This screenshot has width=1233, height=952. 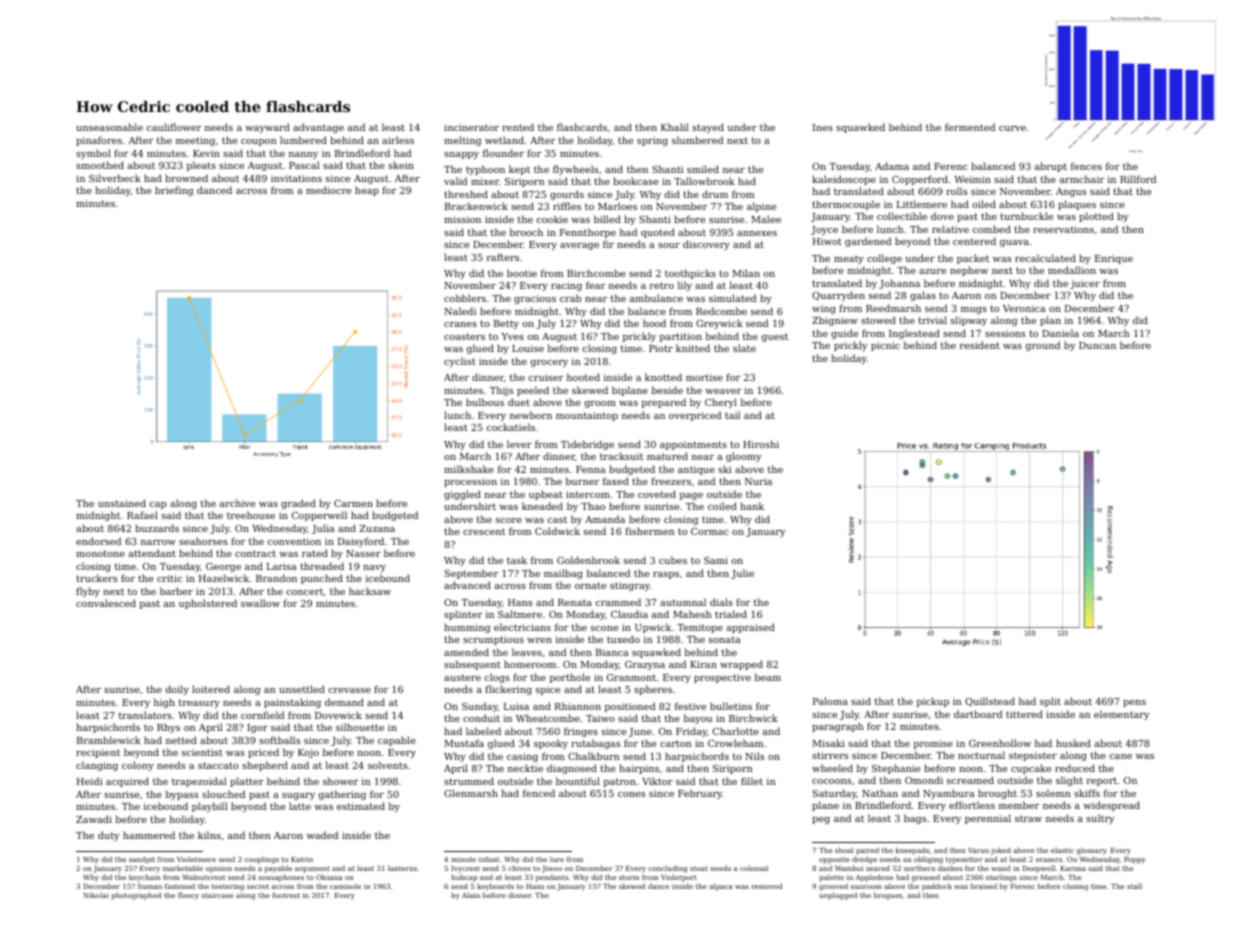 I want to click on retro, so click(x=662, y=285).
